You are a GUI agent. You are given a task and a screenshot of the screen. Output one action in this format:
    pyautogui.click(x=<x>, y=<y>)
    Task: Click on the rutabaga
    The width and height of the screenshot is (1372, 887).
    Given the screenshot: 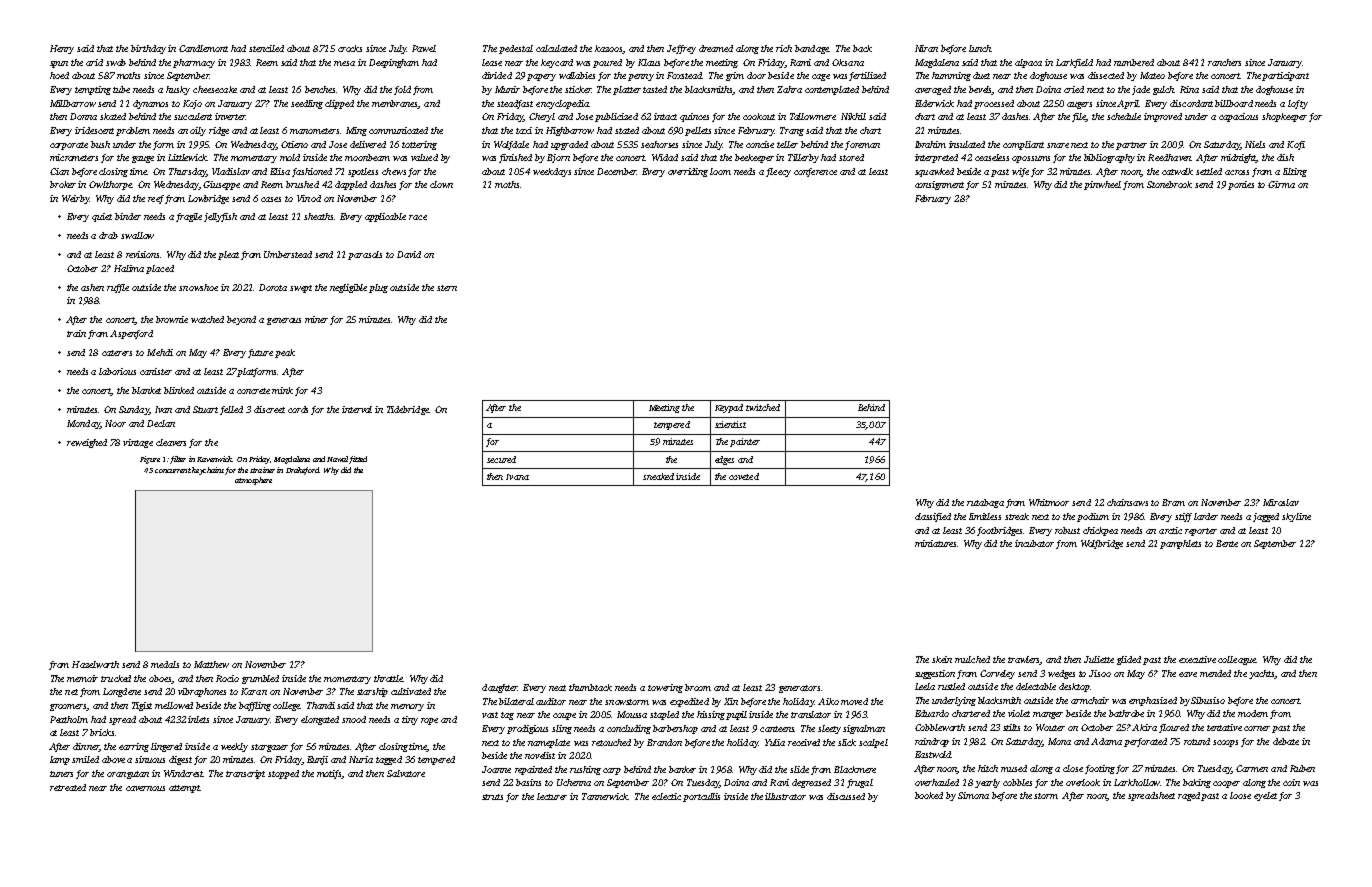 What is the action you would take?
    pyautogui.click(x=985, y=503)
